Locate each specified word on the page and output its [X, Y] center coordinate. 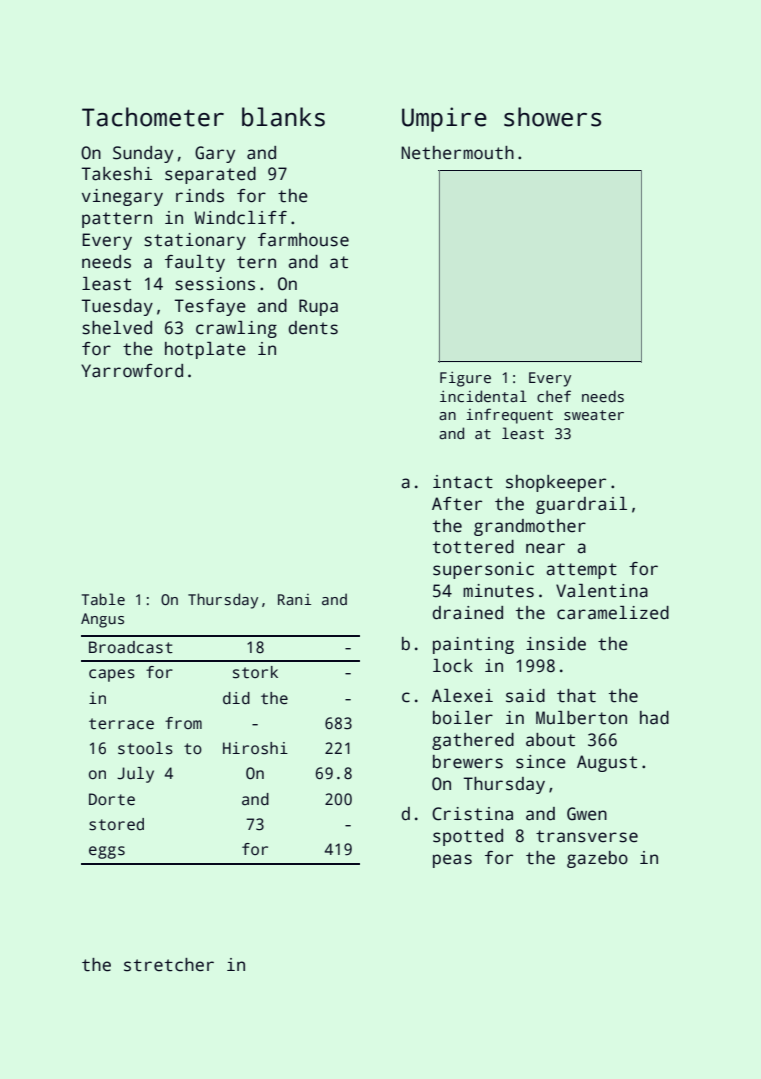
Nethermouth [457, 153]
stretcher [169, 965]
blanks [283, 117]
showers [552, 117]
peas [452, 861]
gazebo [597, 859]
